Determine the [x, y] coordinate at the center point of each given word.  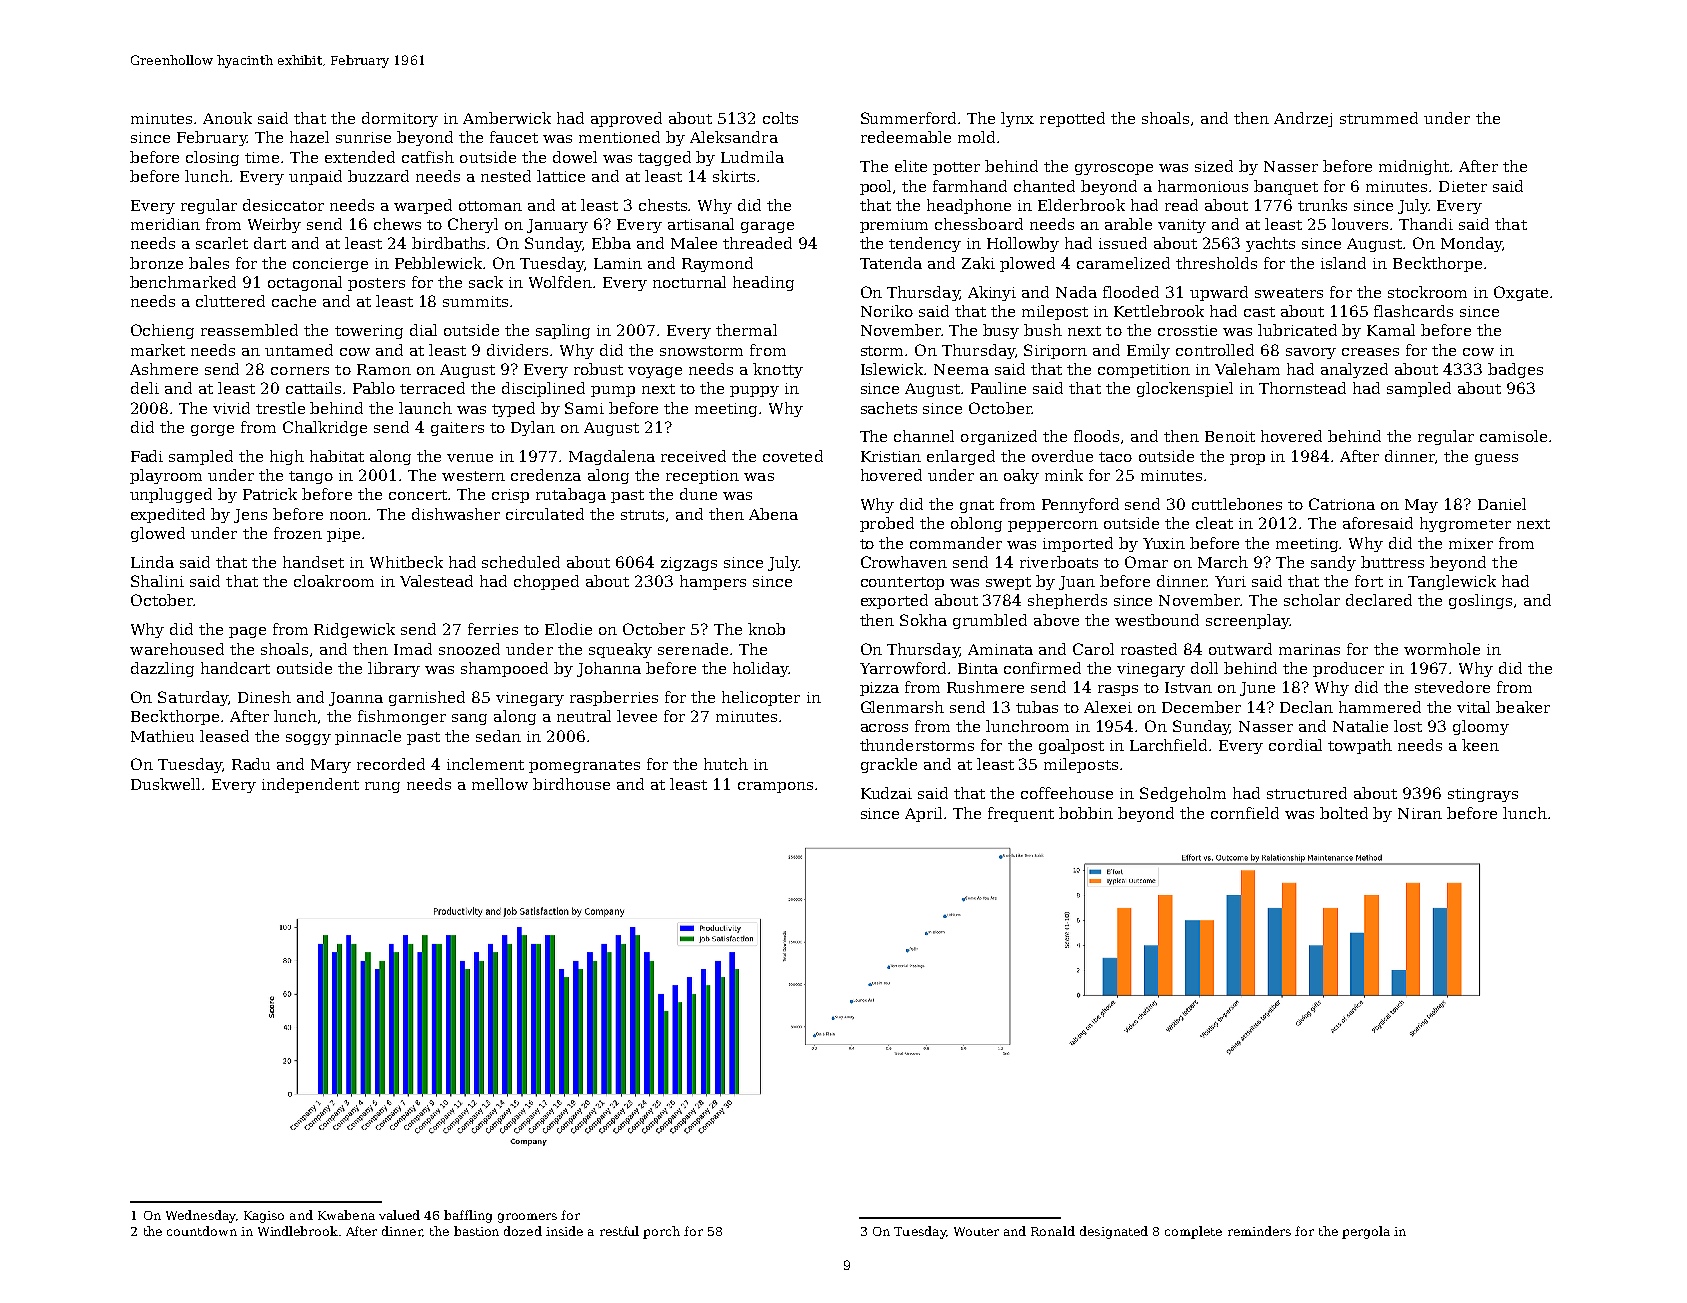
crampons [775, 787]
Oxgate [1521, 293]
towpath [1360, 746]
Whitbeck [406, 562]
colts [780, 118]
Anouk [227, 118]
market [158, 350]
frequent [1021, 814]
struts [642, 515]
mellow [500, 784]
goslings [1480, 601]
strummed [1379, 118]
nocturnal [689, 282]
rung [382, 787]
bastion [476, 1231]
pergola [1366, 1232]
